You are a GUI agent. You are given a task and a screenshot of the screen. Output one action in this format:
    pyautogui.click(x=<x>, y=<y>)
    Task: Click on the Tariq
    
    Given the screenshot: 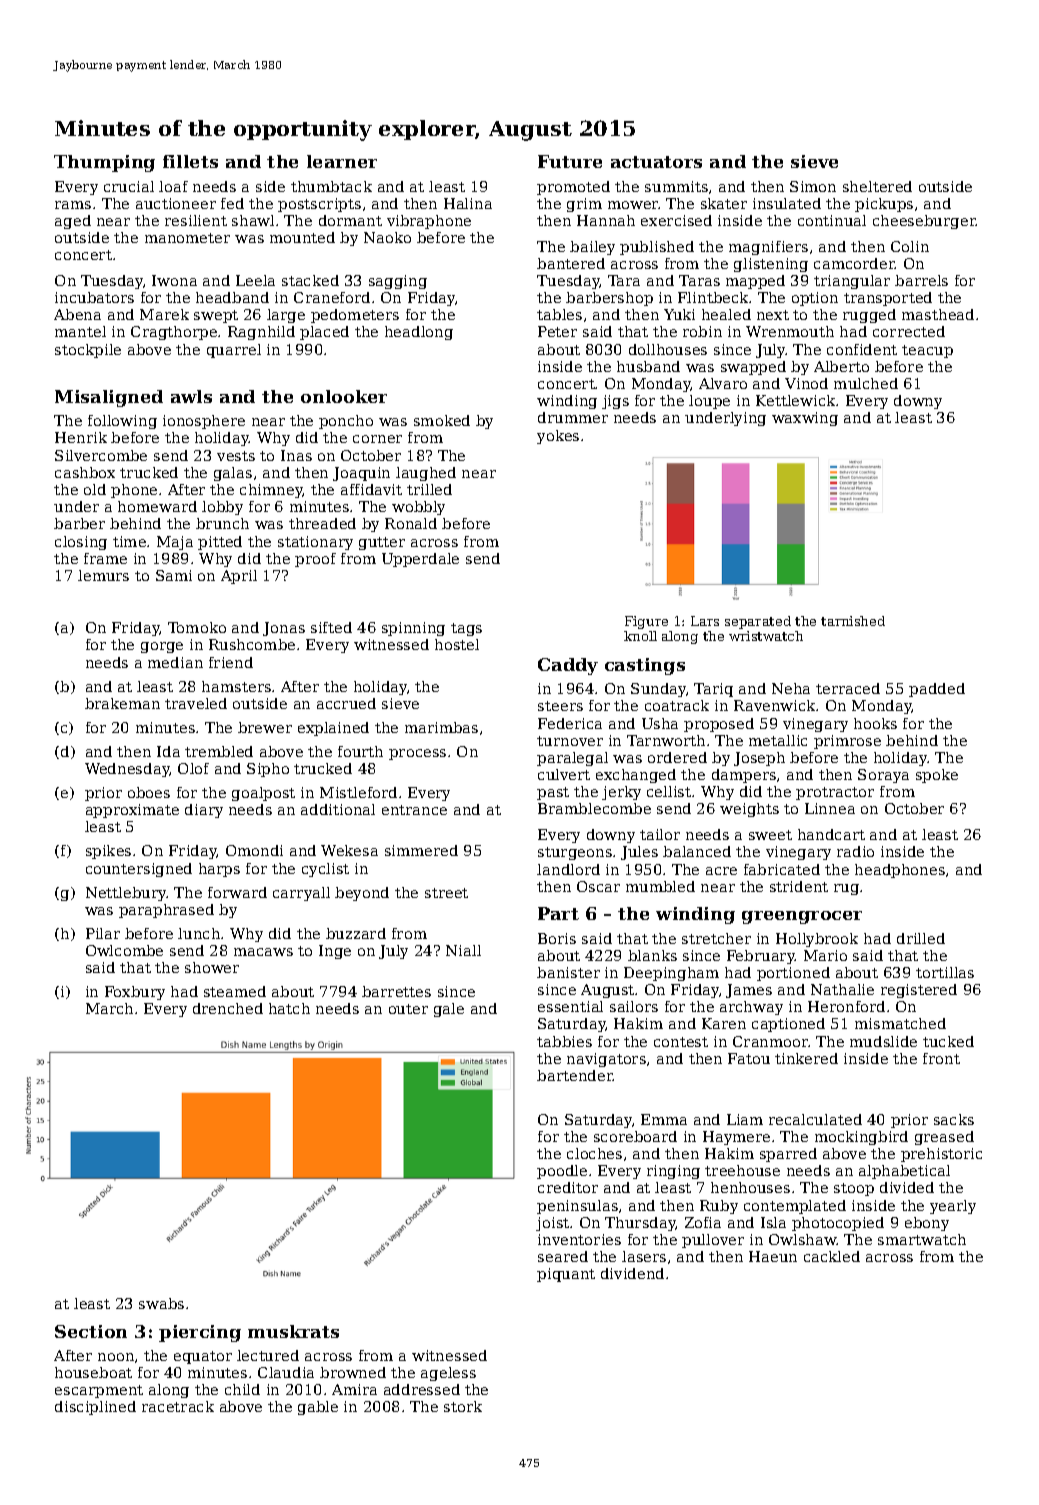 What is the action you would take?
    pyautogui.click(x=713, y=690)
